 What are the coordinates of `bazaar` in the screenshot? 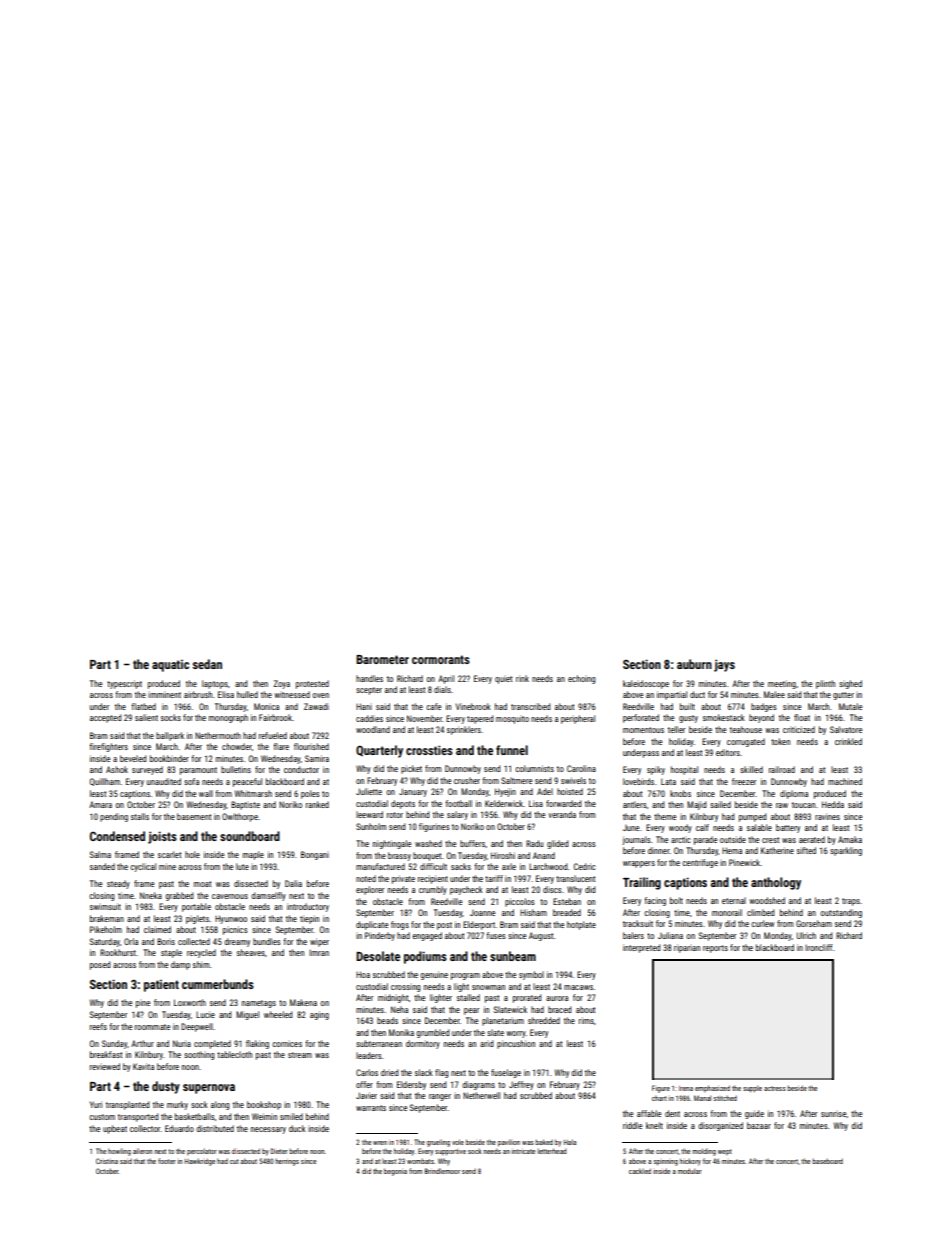 It's located at (759, 1125).
